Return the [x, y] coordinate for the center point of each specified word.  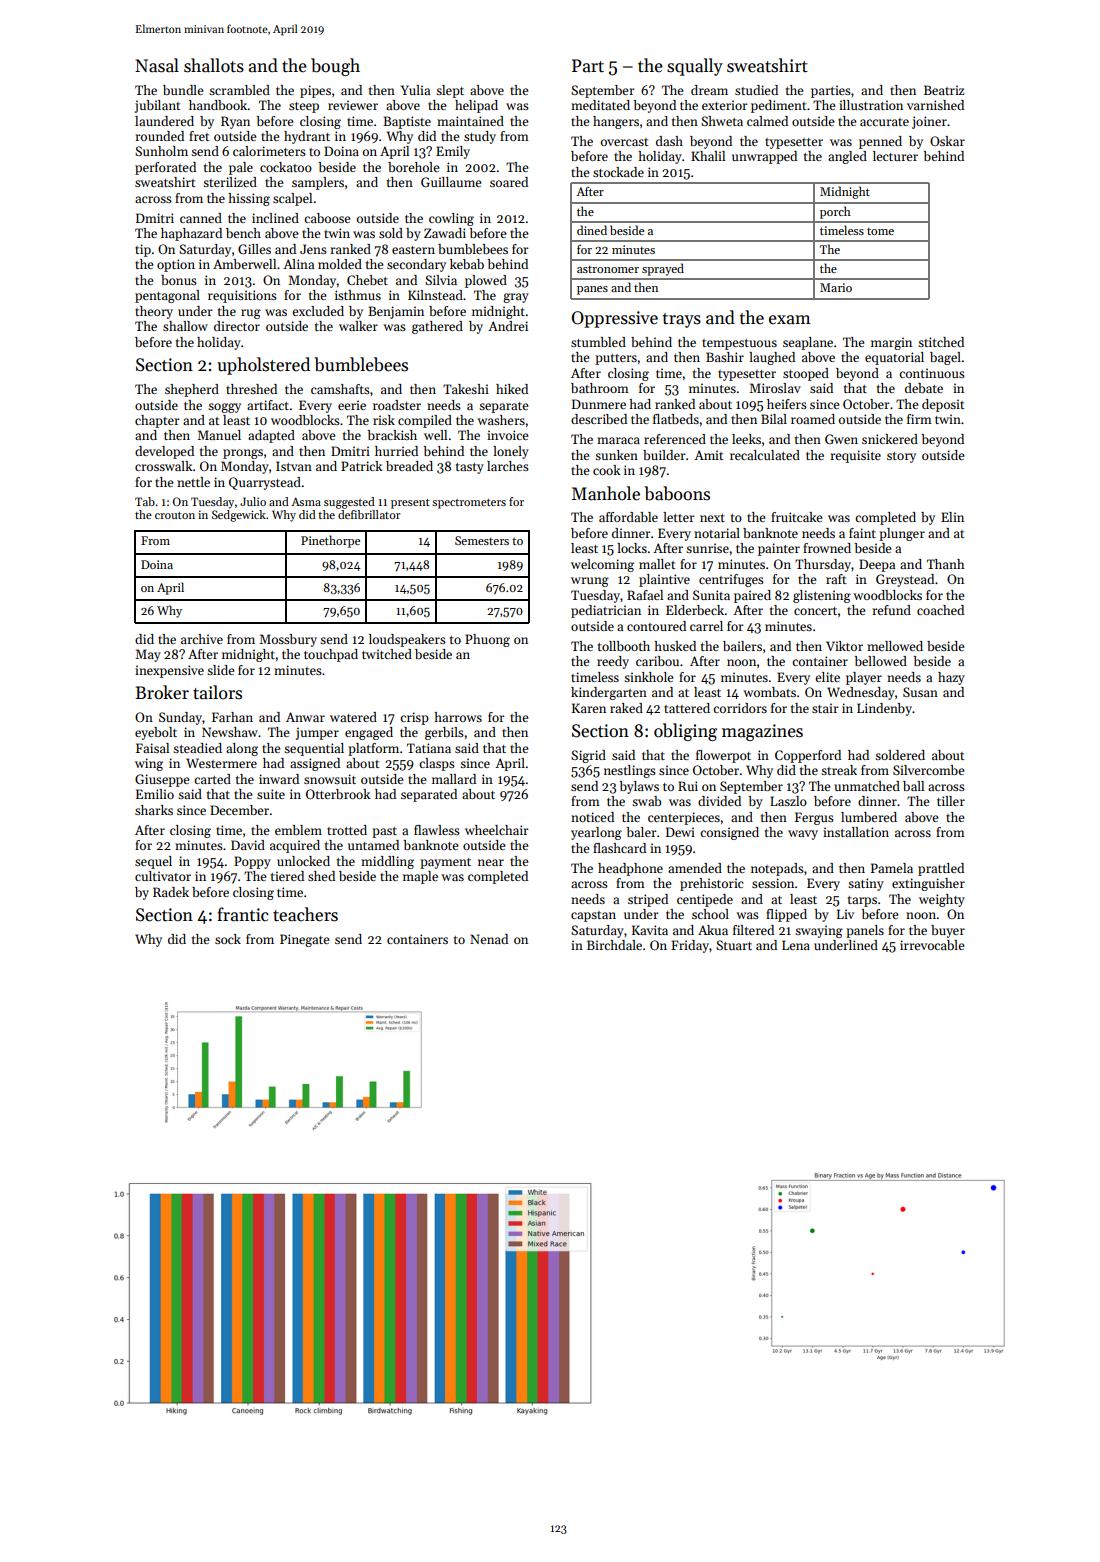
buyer [948, 931]
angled [847, 157]
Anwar [305, 717]
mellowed [895, 646]
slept [450, 91]
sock [228, 939]
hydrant [307, 137]
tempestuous [739, 344]
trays [682, 320]
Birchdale [614, 945]
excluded [318, 311]
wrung [590, 582]
